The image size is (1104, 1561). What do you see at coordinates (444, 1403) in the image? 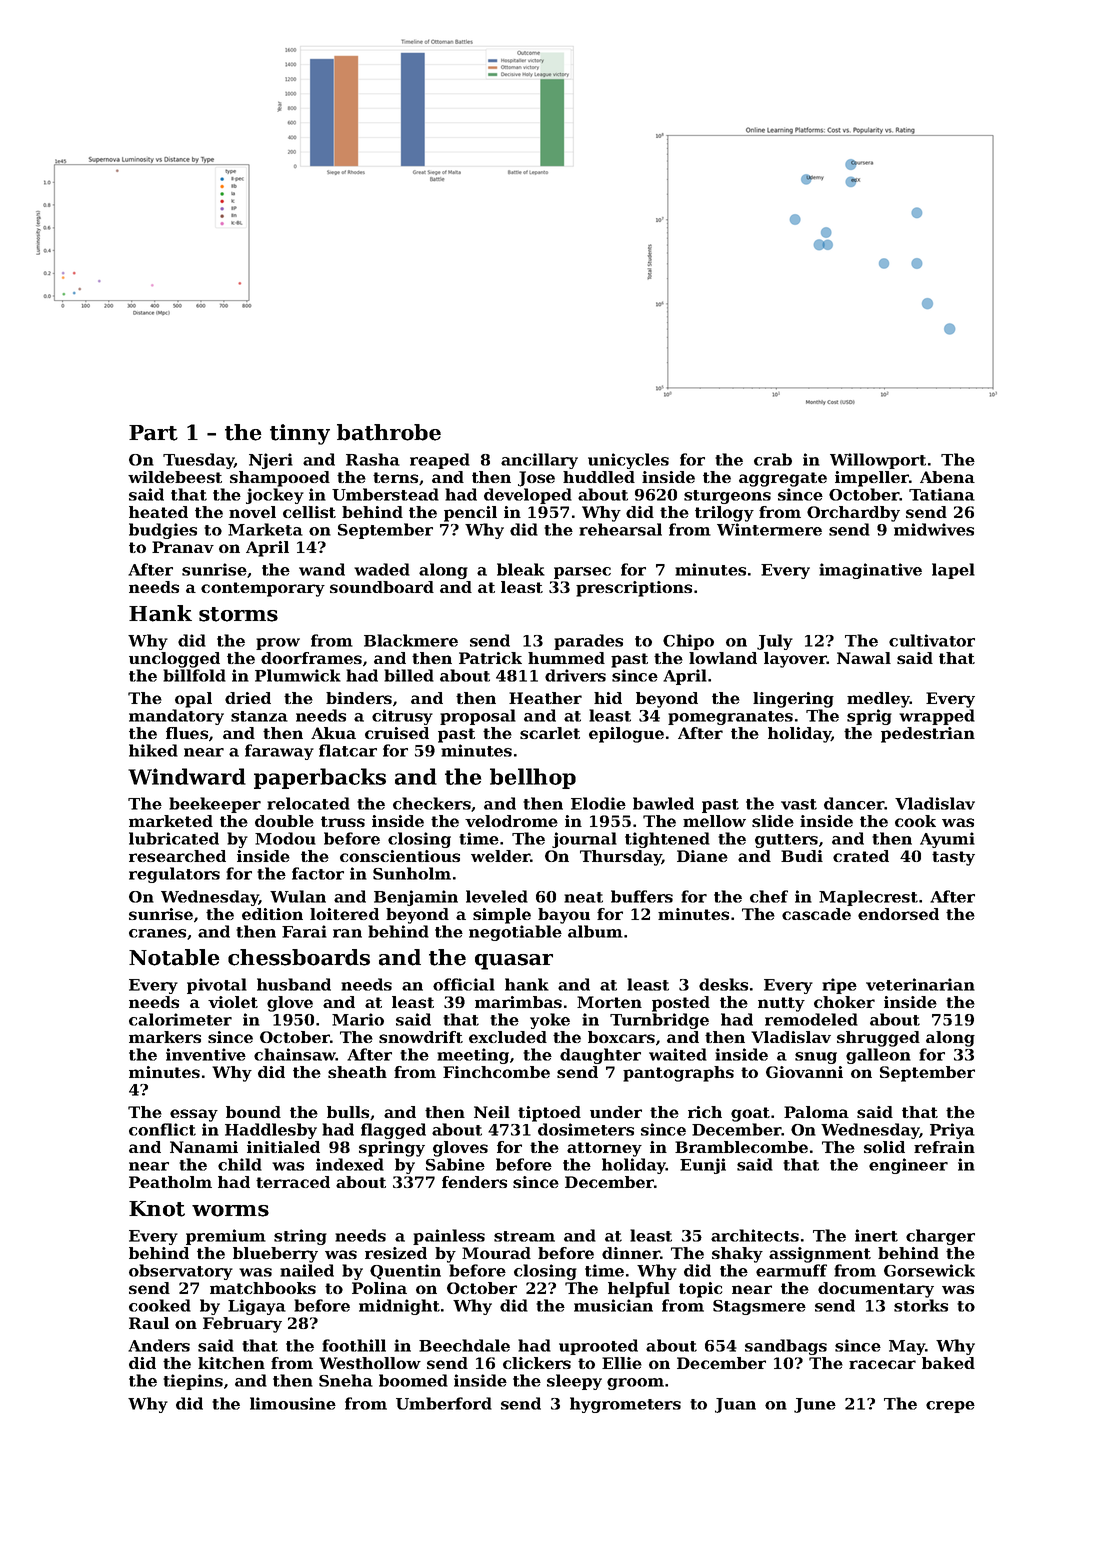
I see `Umberford` at bounding box center [444, 1403].
